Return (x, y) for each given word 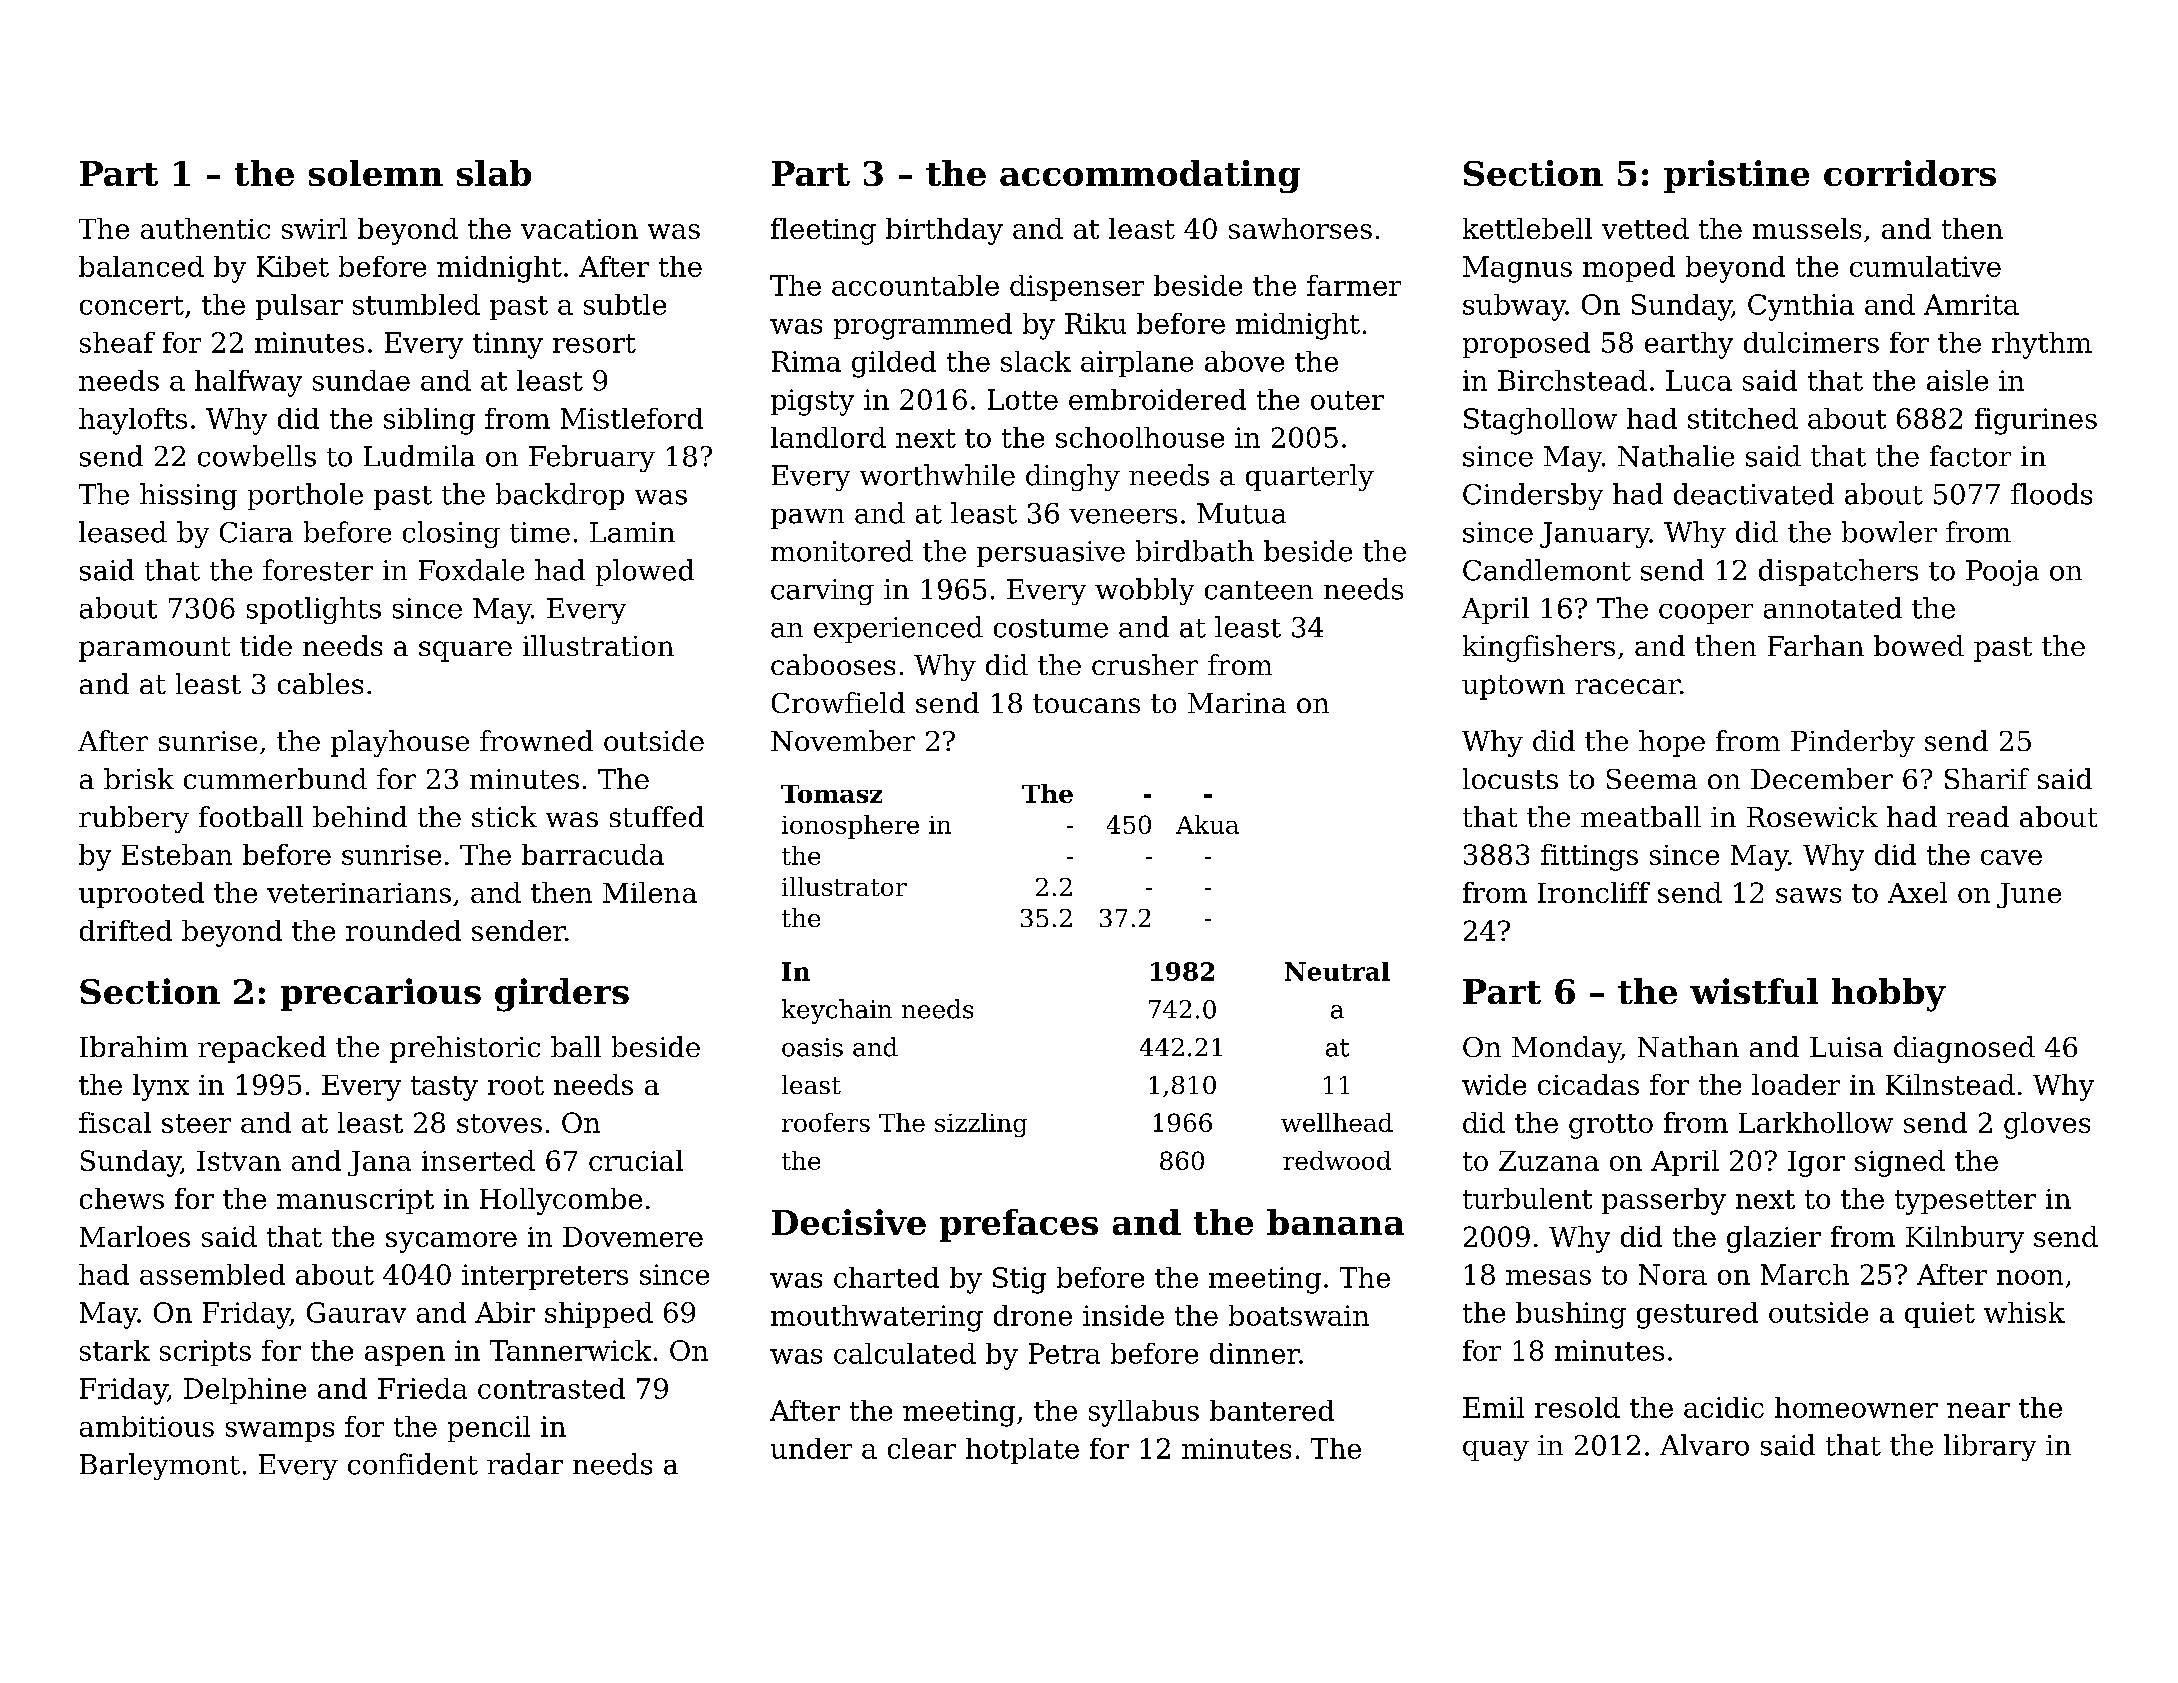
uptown (1513, 687)
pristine (1736, 176)
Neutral (1337, 971)
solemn (376, 173)
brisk (139, 778)
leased (123, 532)
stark (115, 1350)
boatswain (1299, 1315)
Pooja (2002, 573)
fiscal (115, 1122)
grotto (1611, 1126)
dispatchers (1838, 572)
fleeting (823, 231)
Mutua (1241, 513)
